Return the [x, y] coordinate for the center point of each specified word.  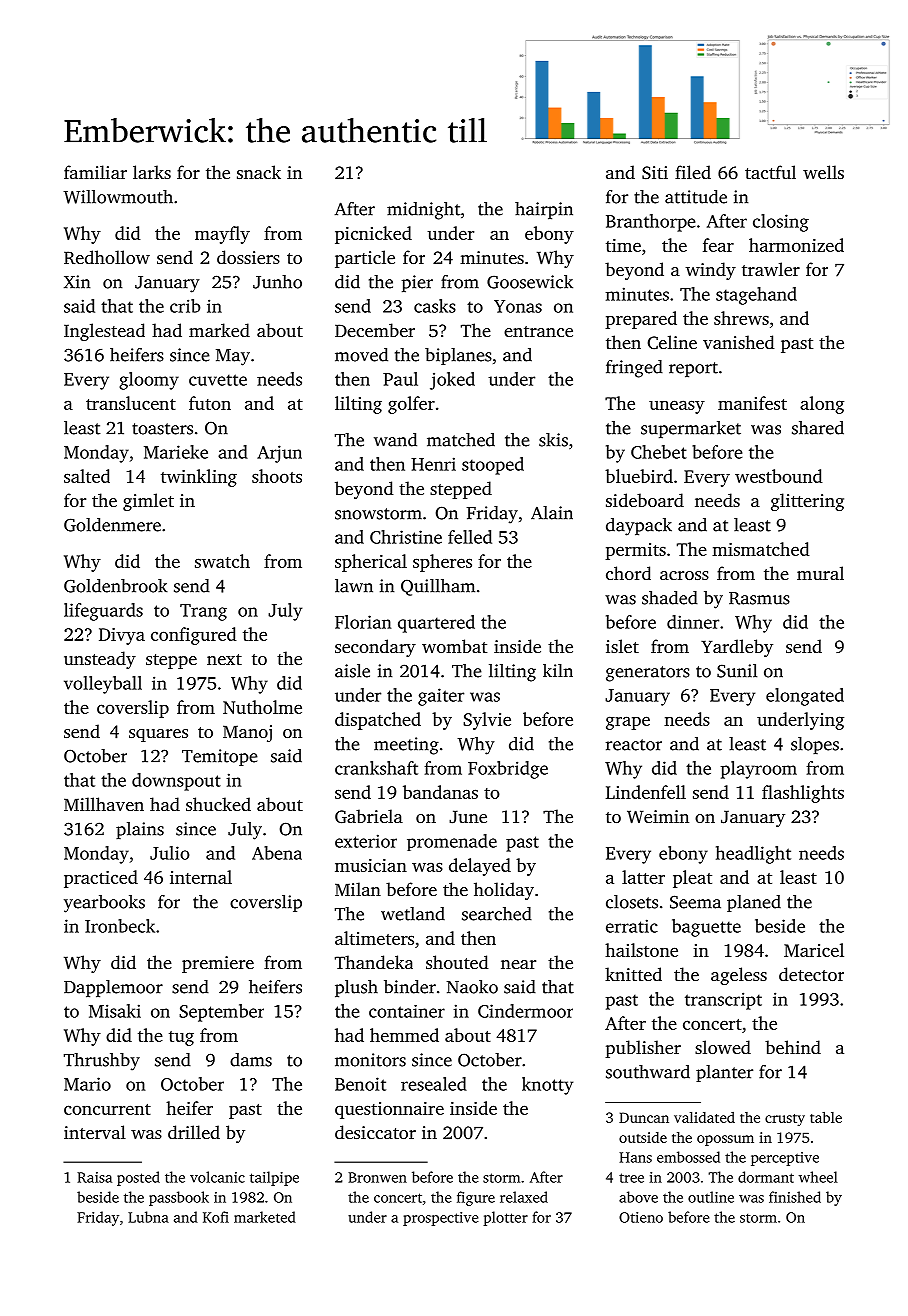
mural [820, 573]
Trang [203, 612]
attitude [696, 197]
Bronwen [377, 1177]
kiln [558, 670]
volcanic [217, 1177]
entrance [538, 331]
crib [185, 306]
